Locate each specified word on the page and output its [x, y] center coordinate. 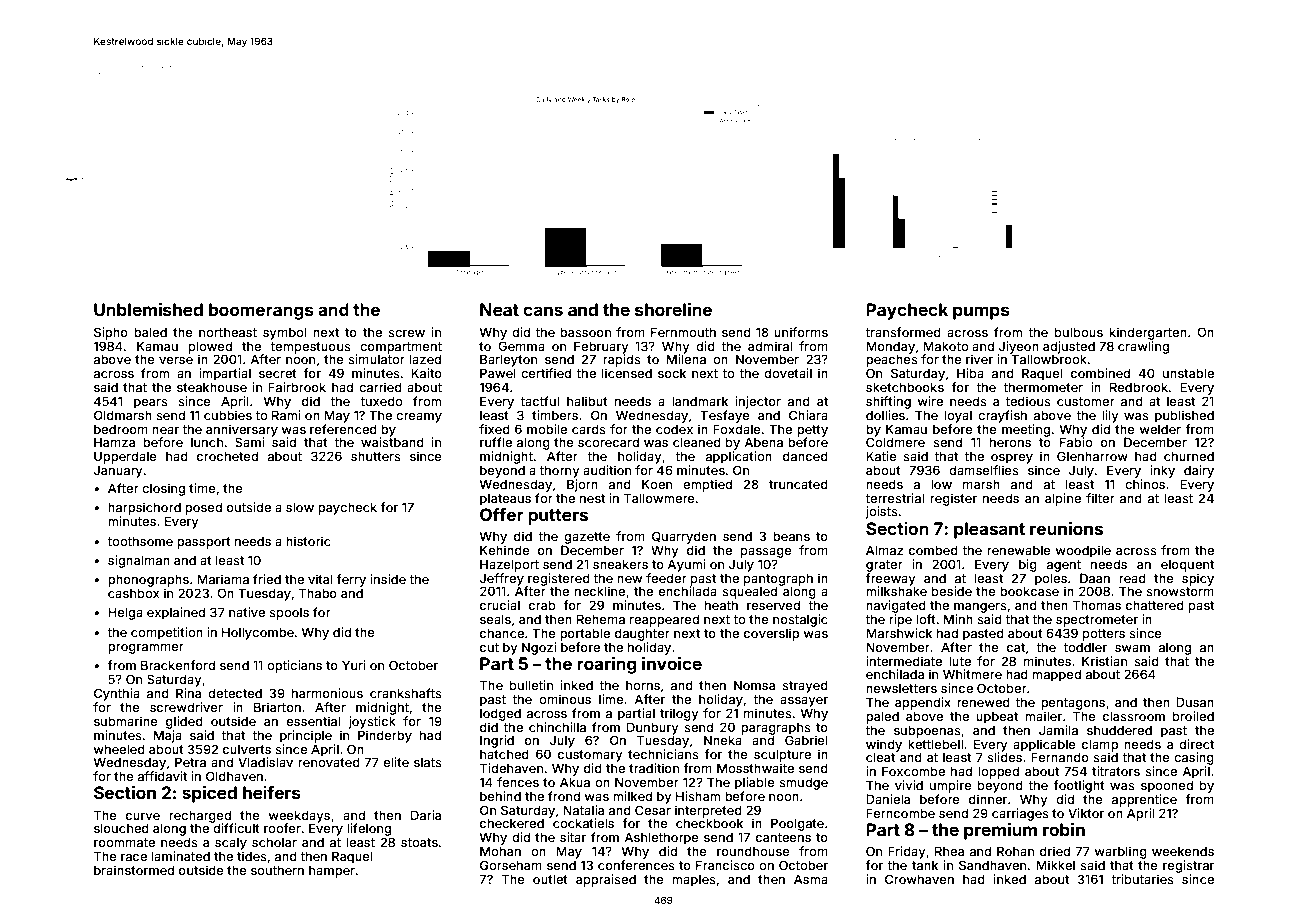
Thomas [1097, 605]
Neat [499, 309]
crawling [1143, 347]
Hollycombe [258, 633]
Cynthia [117, 694]
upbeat [997, 717]
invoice [672, 663]
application [739, 457]
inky [1162, 471]
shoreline [673, 309]
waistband [392, 442]
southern [277, 870]
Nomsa [754, 685]
